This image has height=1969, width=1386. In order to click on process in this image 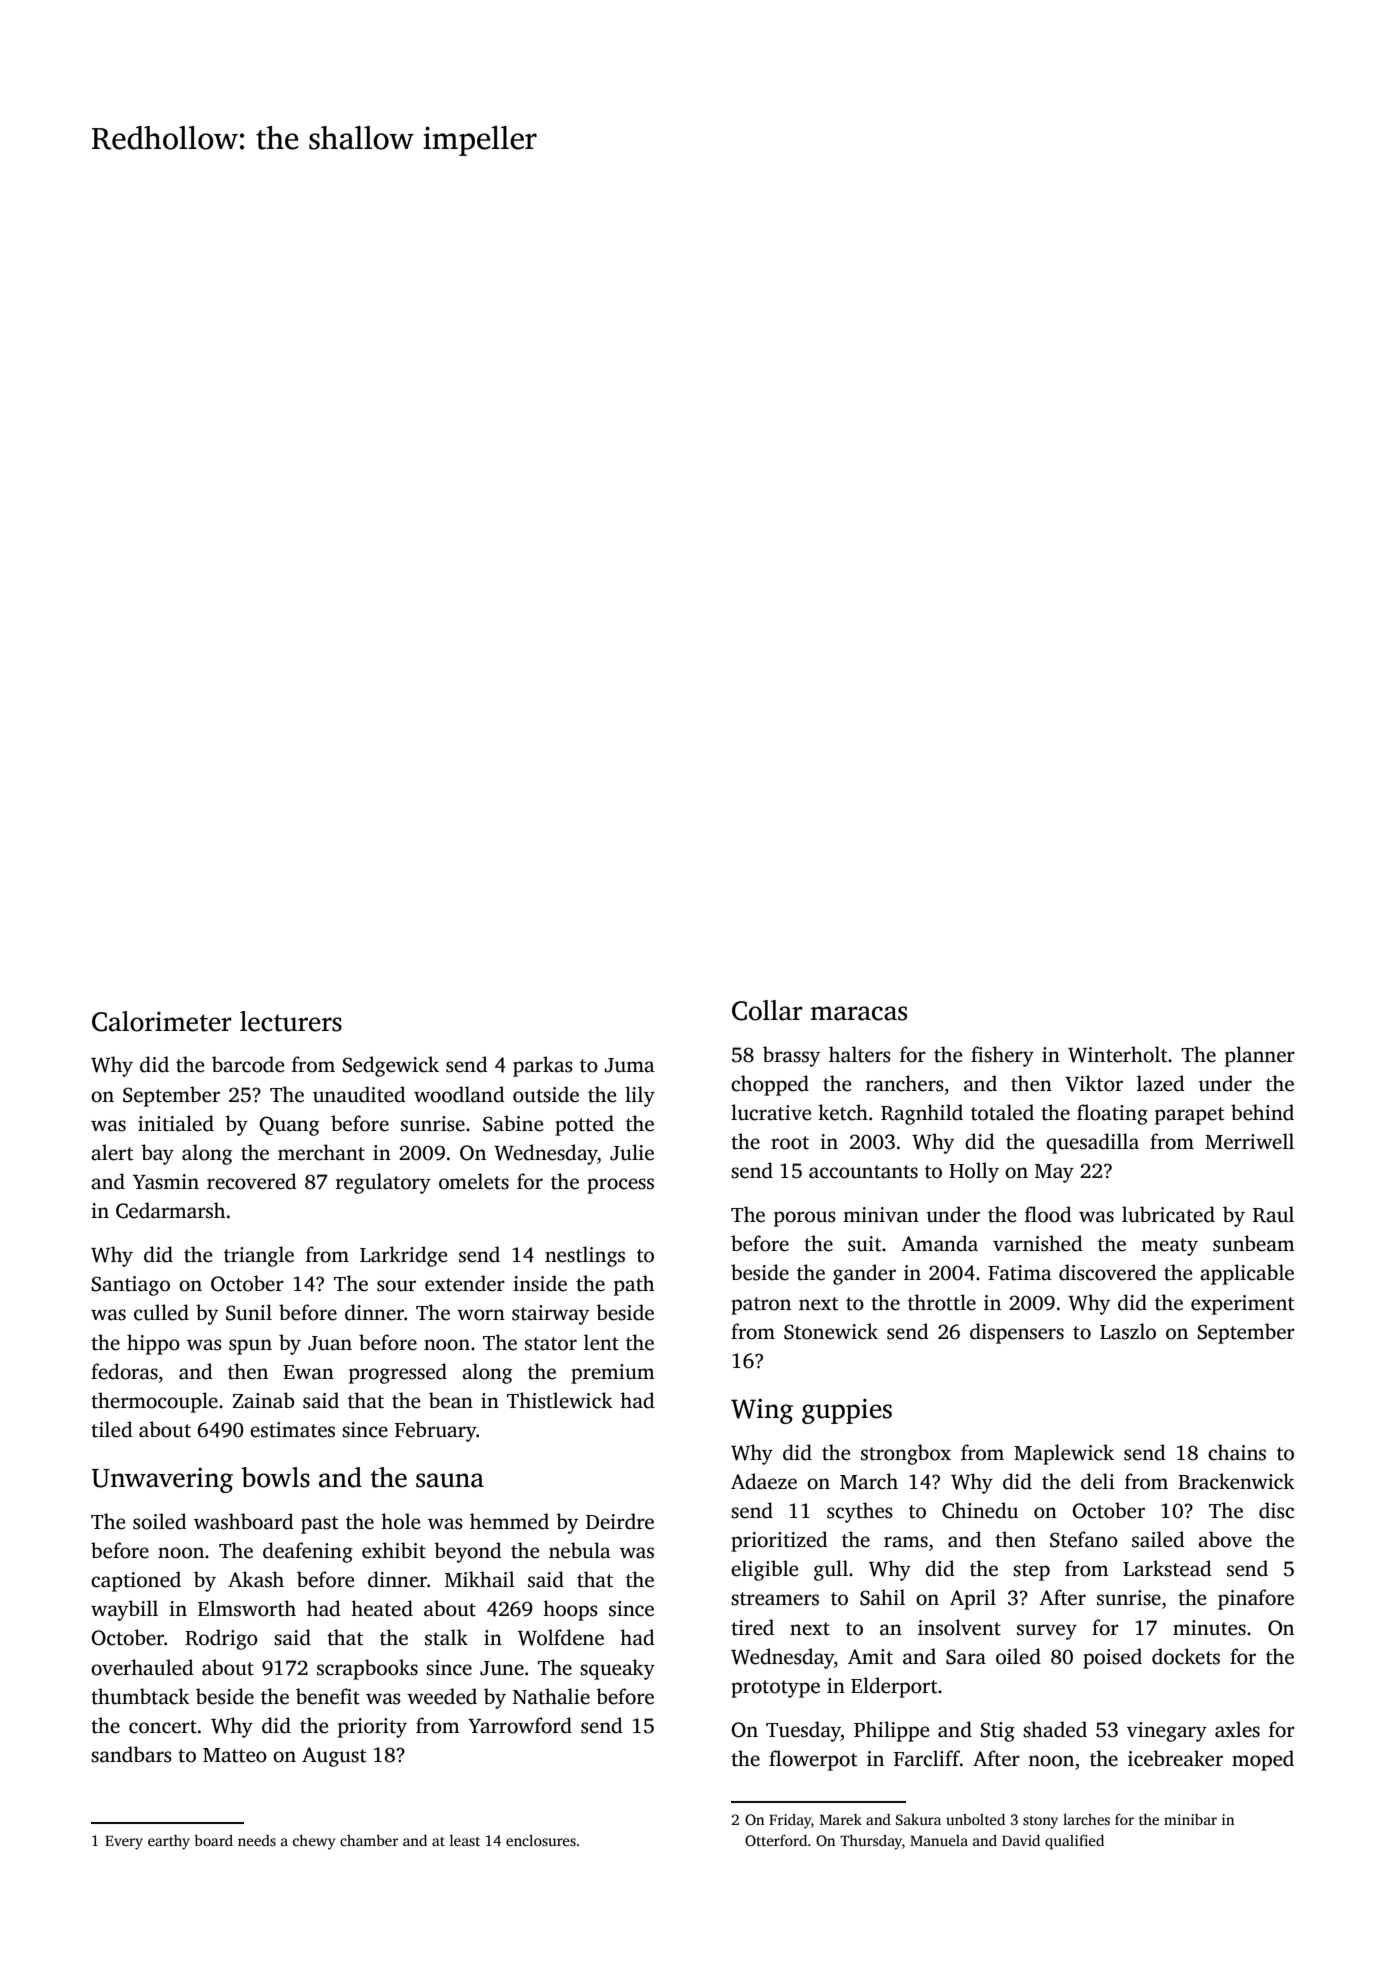, I will do `click(620, 1186)`.
